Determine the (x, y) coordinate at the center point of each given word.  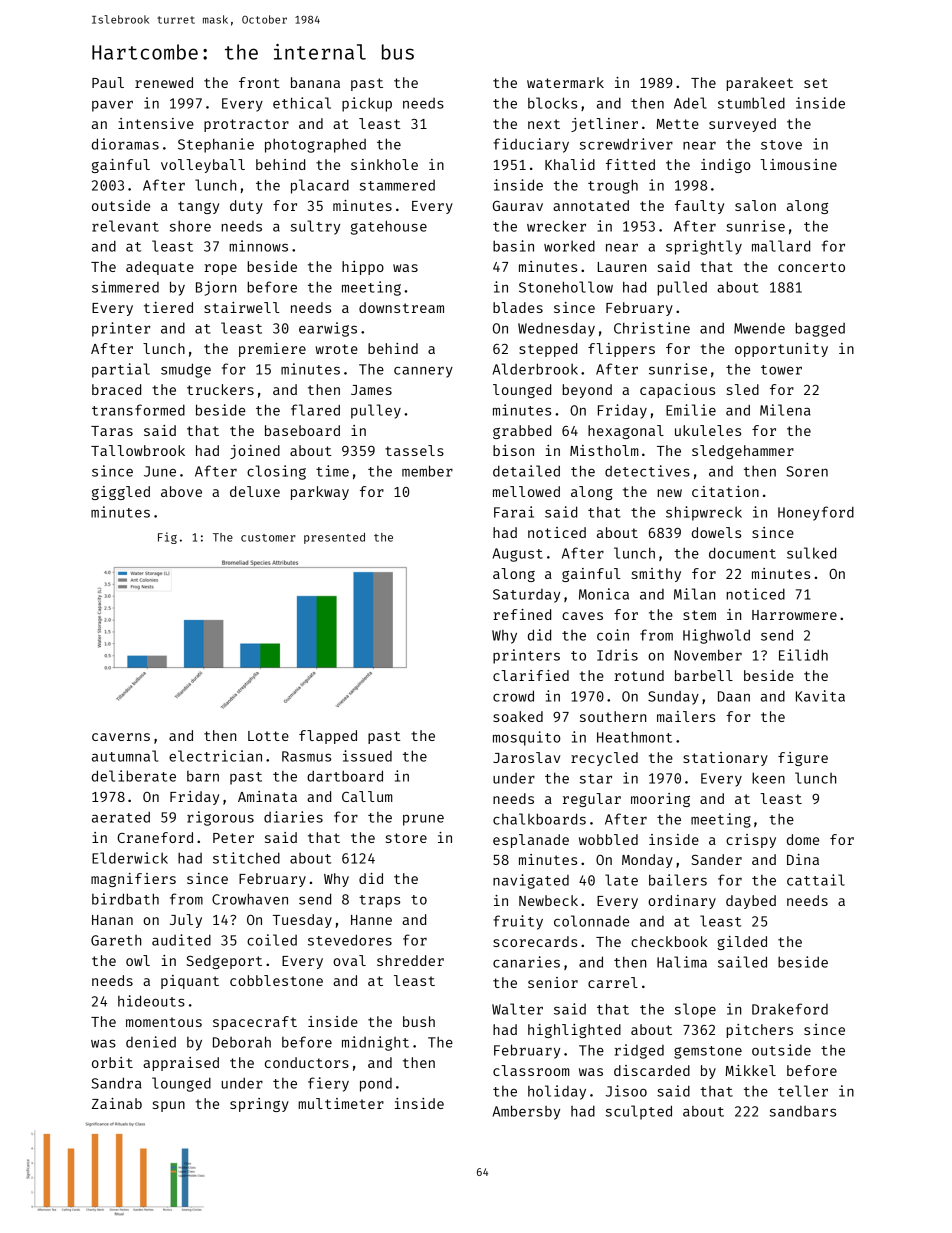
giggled (121, 493)
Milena (785, 410)
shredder (410, 960)
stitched (246, 858)
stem (699, 615)
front (259, 82)
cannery (423, 372)
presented (334, 538)
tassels (414, 450)
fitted (630, 164)
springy (259, 1105)
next (544, 124)
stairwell (242, 307)
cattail (816, 880)
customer (268, 538)
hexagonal (626, 432)
